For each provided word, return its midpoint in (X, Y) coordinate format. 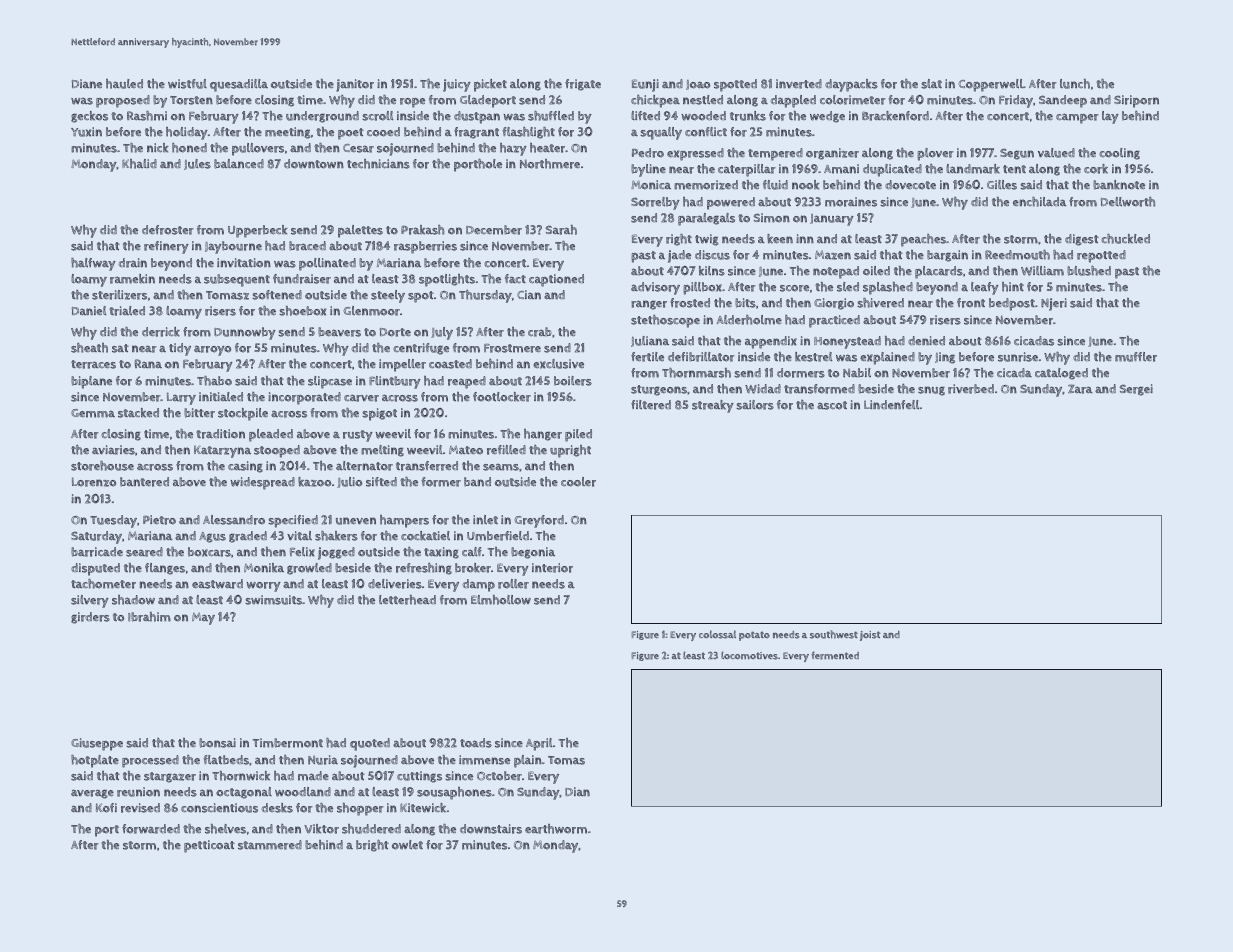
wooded (704, 116)
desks (277, 808)
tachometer (103, 584)
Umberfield (498, 536)
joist (870, 636)
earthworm (556, 829)
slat (931, 84)
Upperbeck (258, 231)
